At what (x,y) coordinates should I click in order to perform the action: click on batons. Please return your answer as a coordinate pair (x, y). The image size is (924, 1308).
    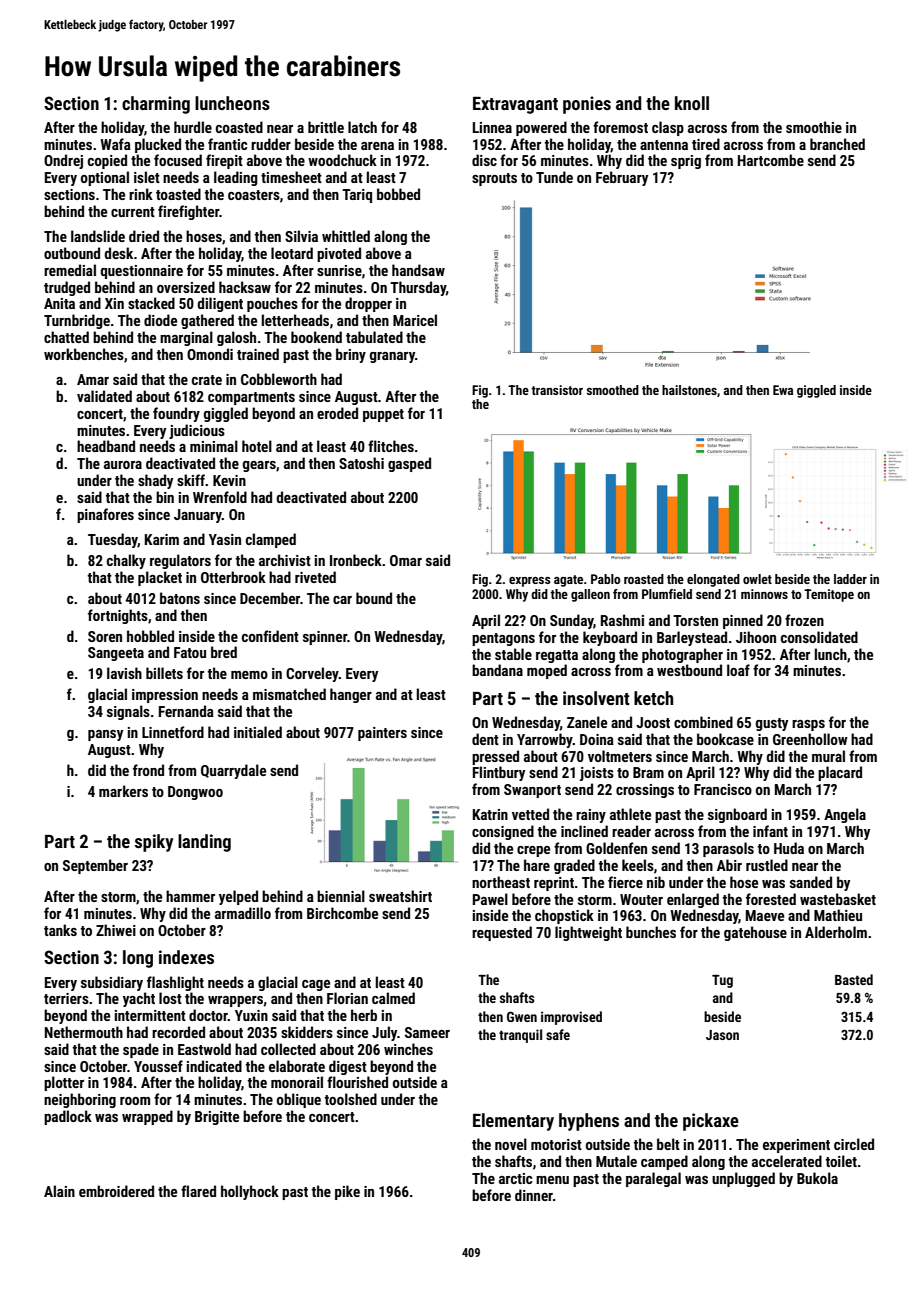
    Looking at the image, I should click on (180, 598).
